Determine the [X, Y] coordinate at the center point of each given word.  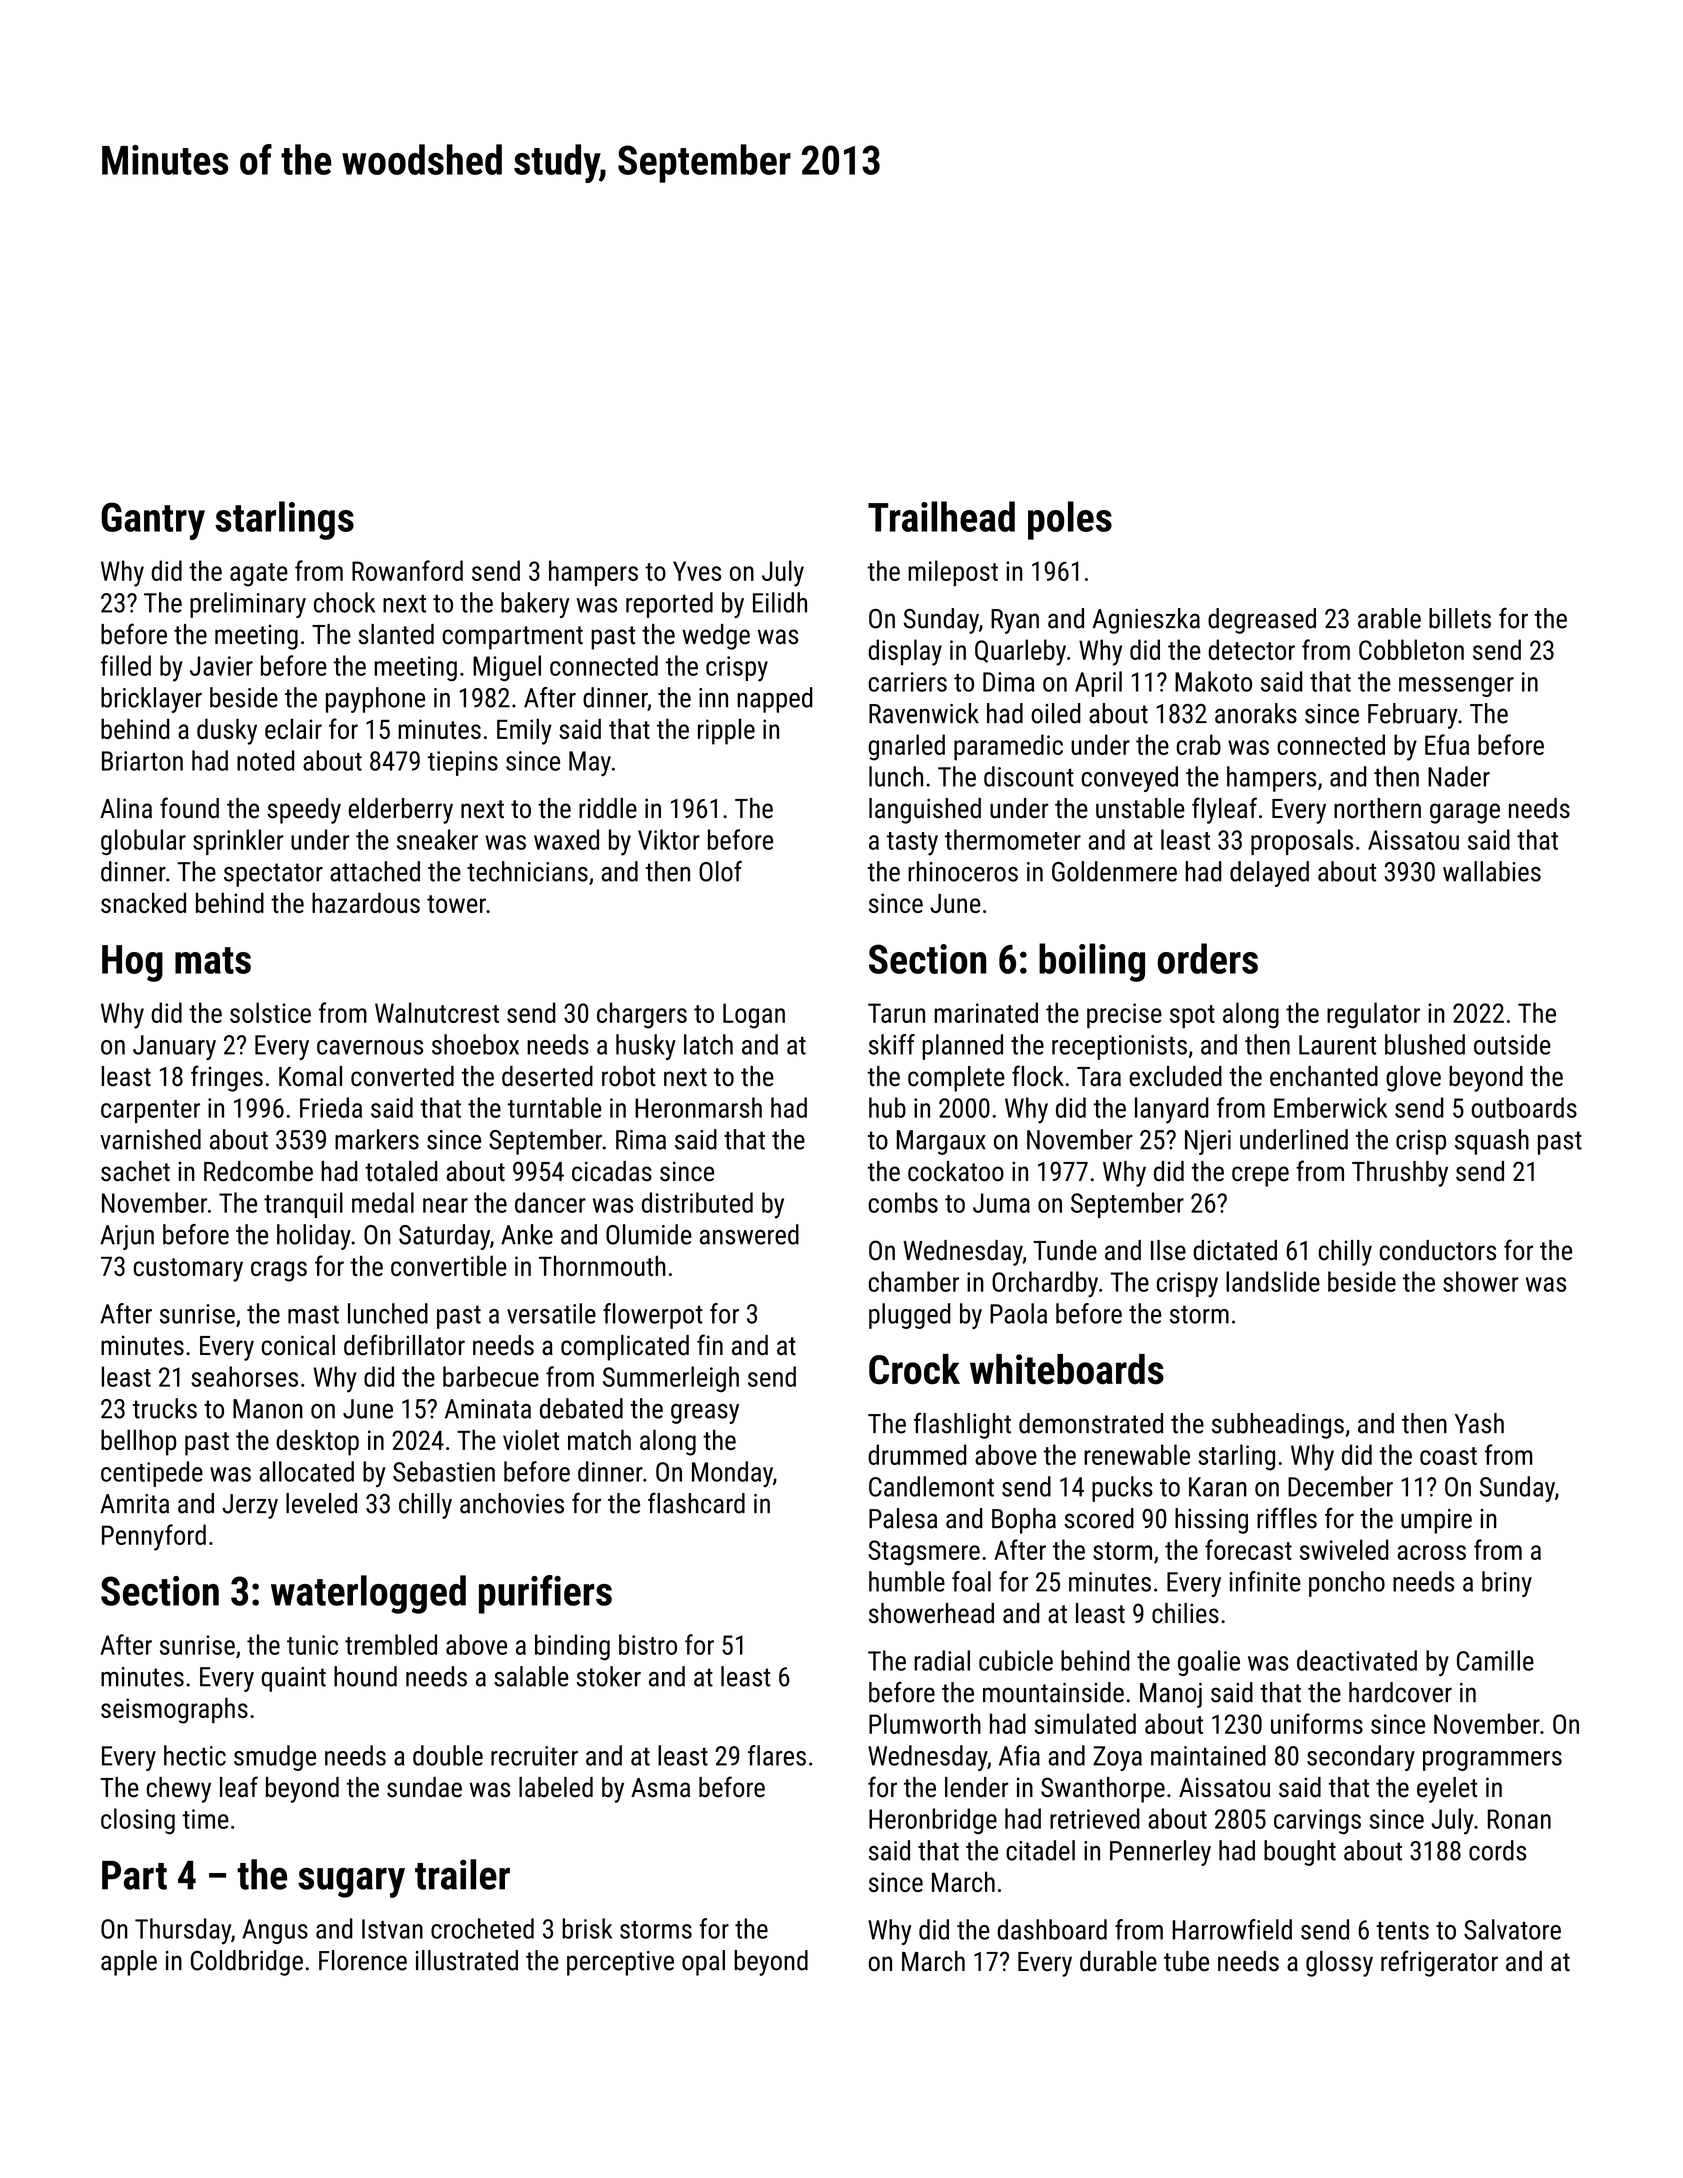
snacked [143, 902]
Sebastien [444, 1471]
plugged [910, 1316]
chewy [178, 1790]
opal [703, 1963]
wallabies [1492, 871]
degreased [1262, 621]
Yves [697, 571]
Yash [1479, 1423]
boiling [1092, 962]
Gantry [153, 521]
